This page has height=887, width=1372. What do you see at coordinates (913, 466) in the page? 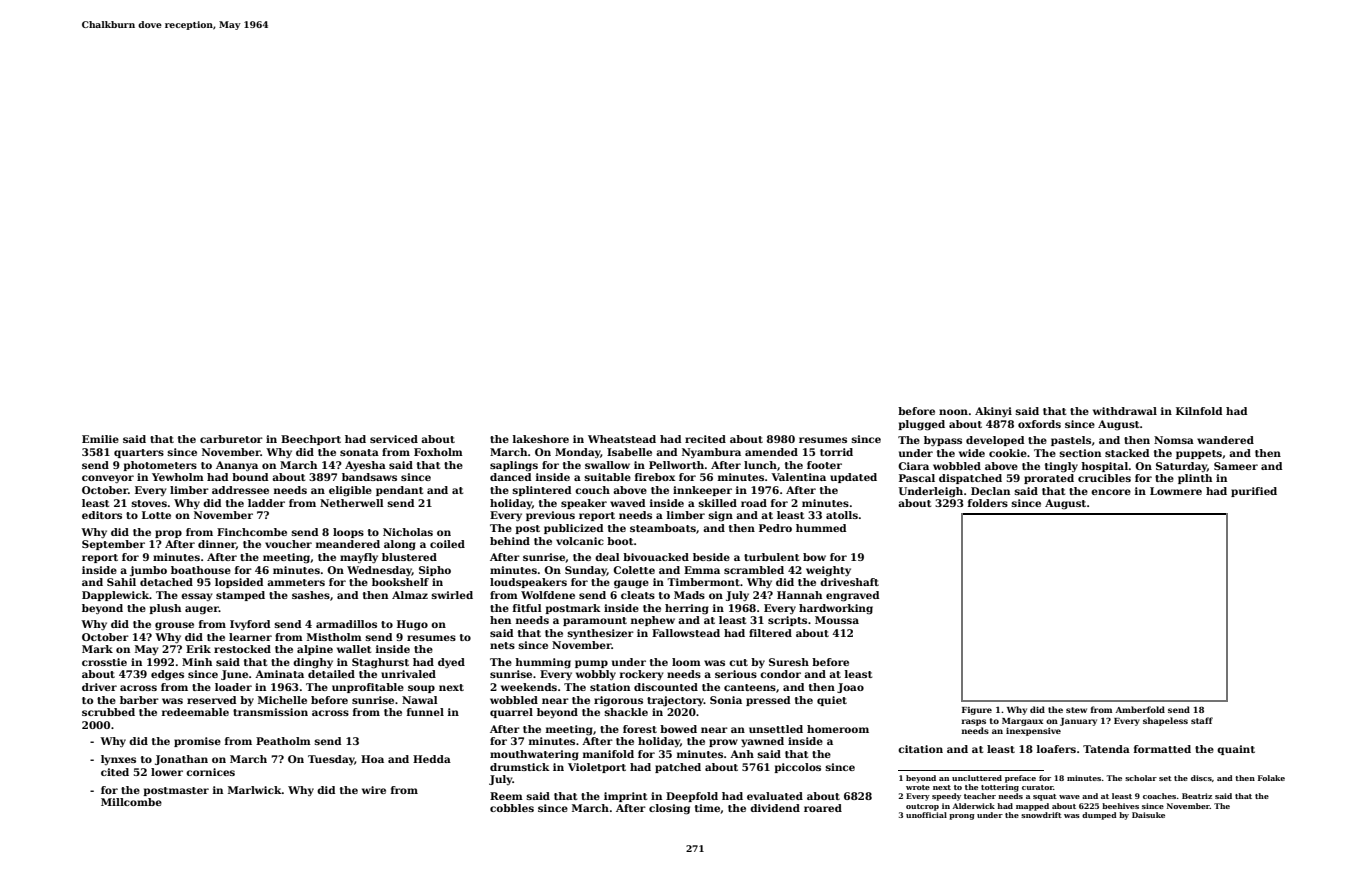
I see `Ciara` at bounding box center [913, 466].
